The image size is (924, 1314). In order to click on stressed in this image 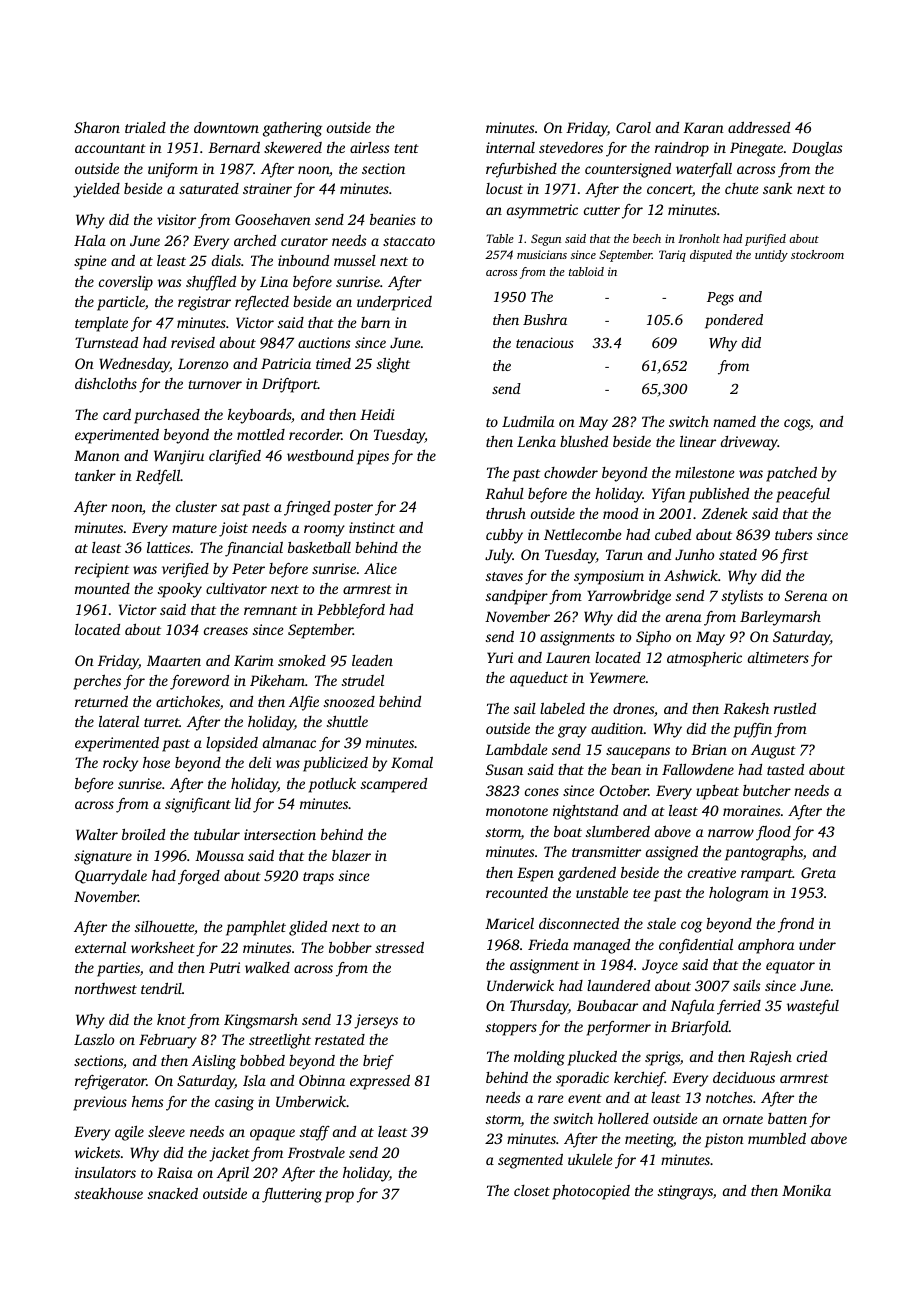, I will do `click(399, 947)`.
